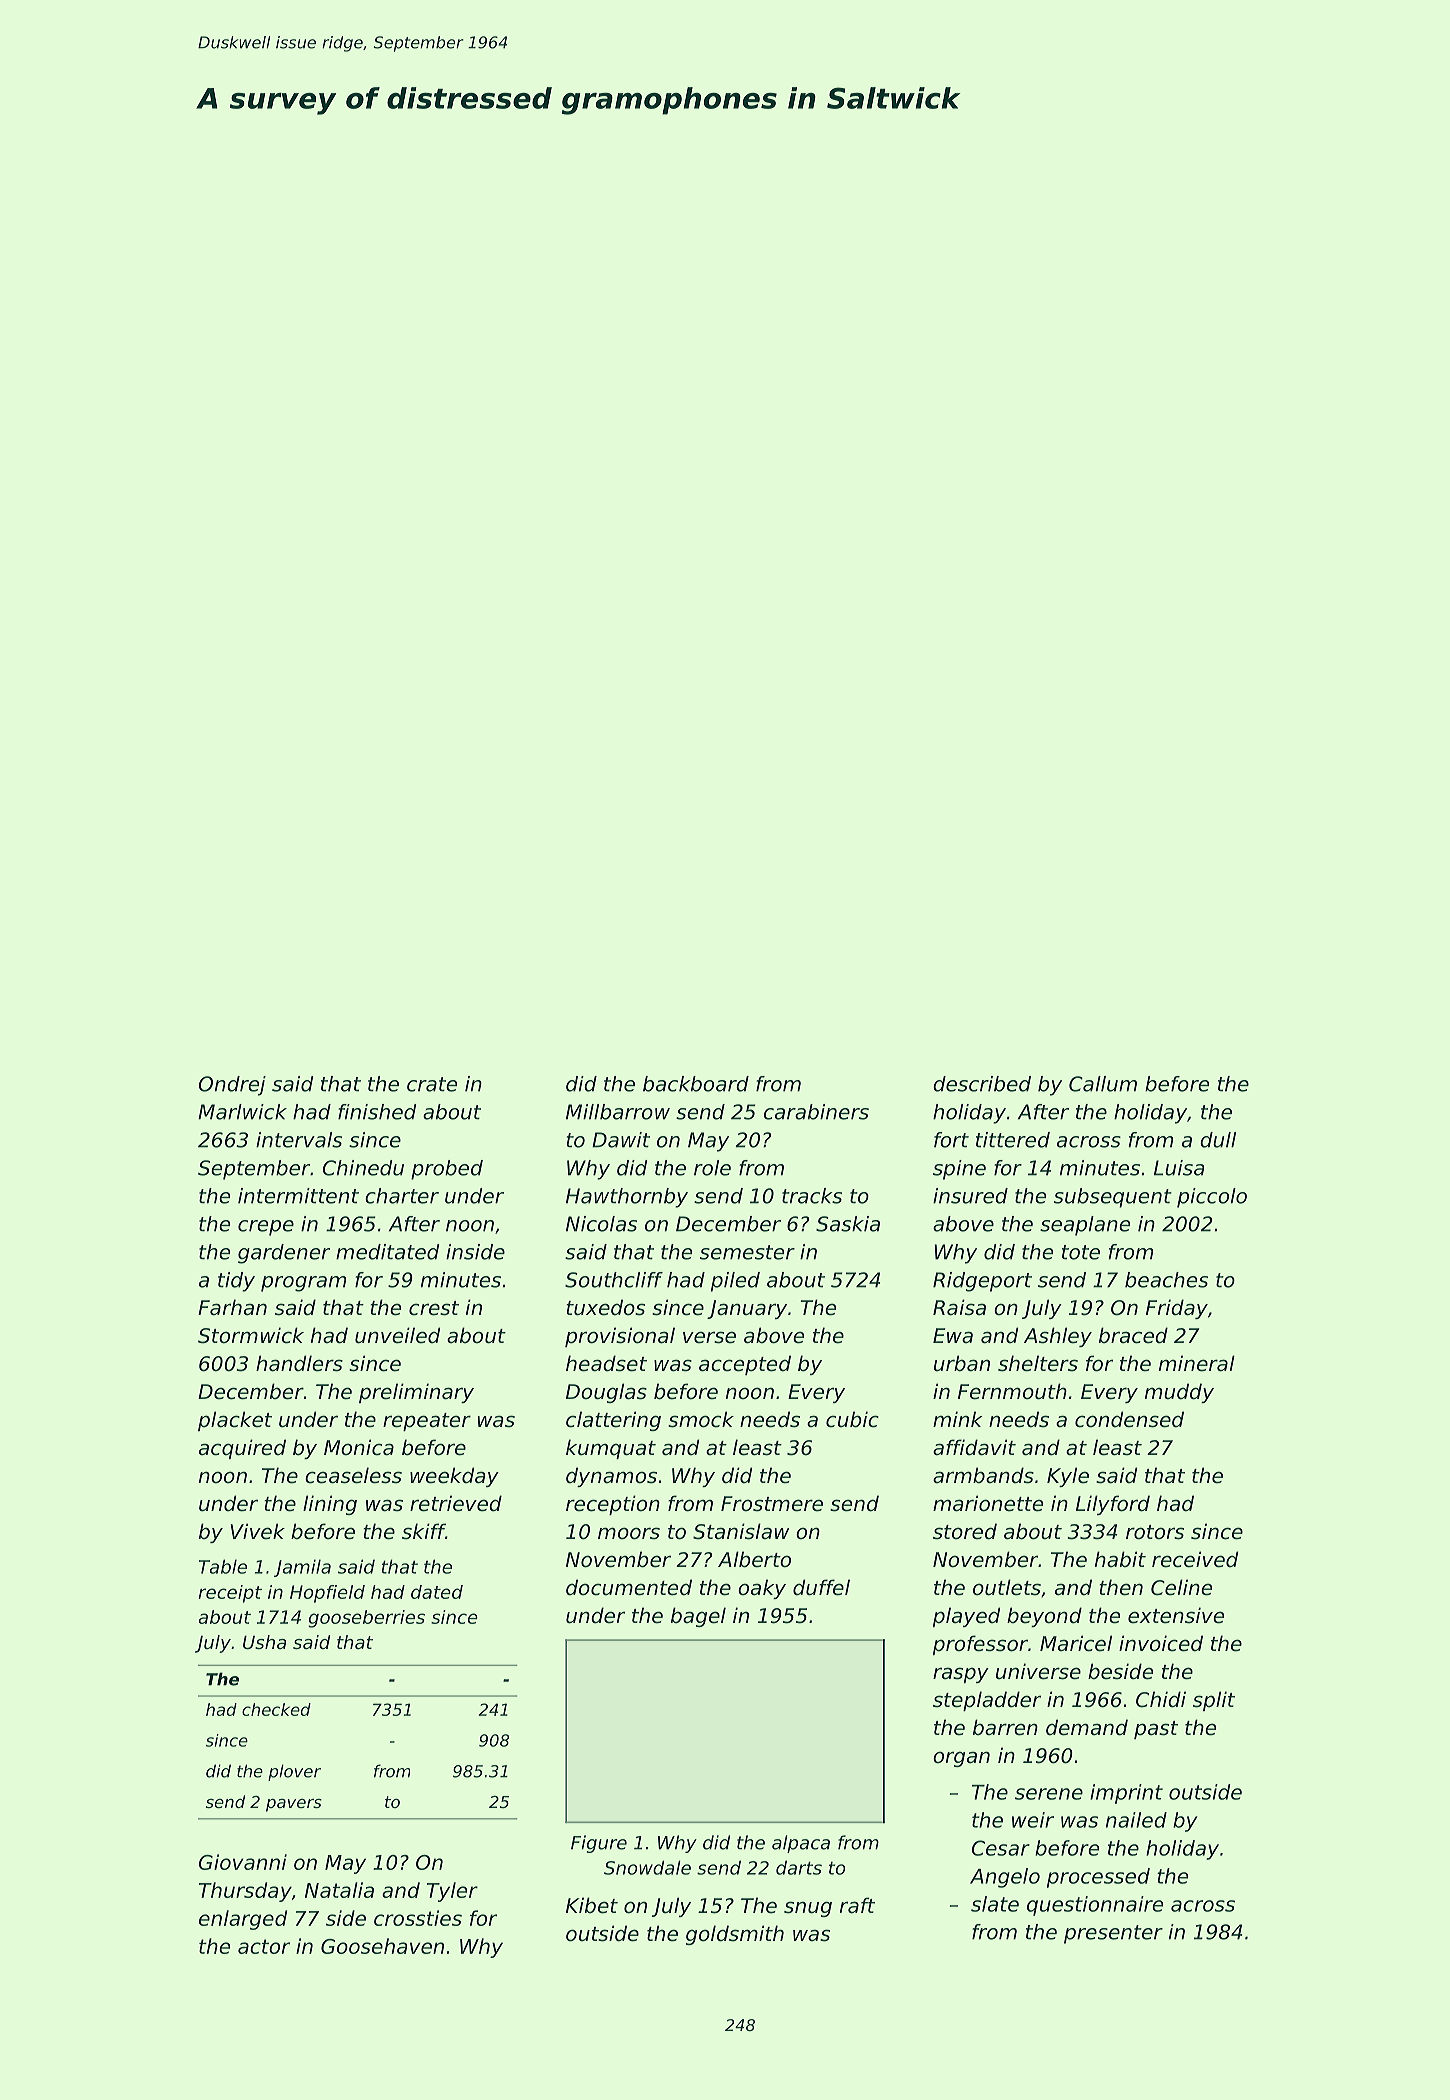 Image resolution: width=1450 pixels, height=2100 pixels. What do you see at coordinates (1166, 1280) in the image?
I see `beaches` at bounding box center [1166, 1280].
